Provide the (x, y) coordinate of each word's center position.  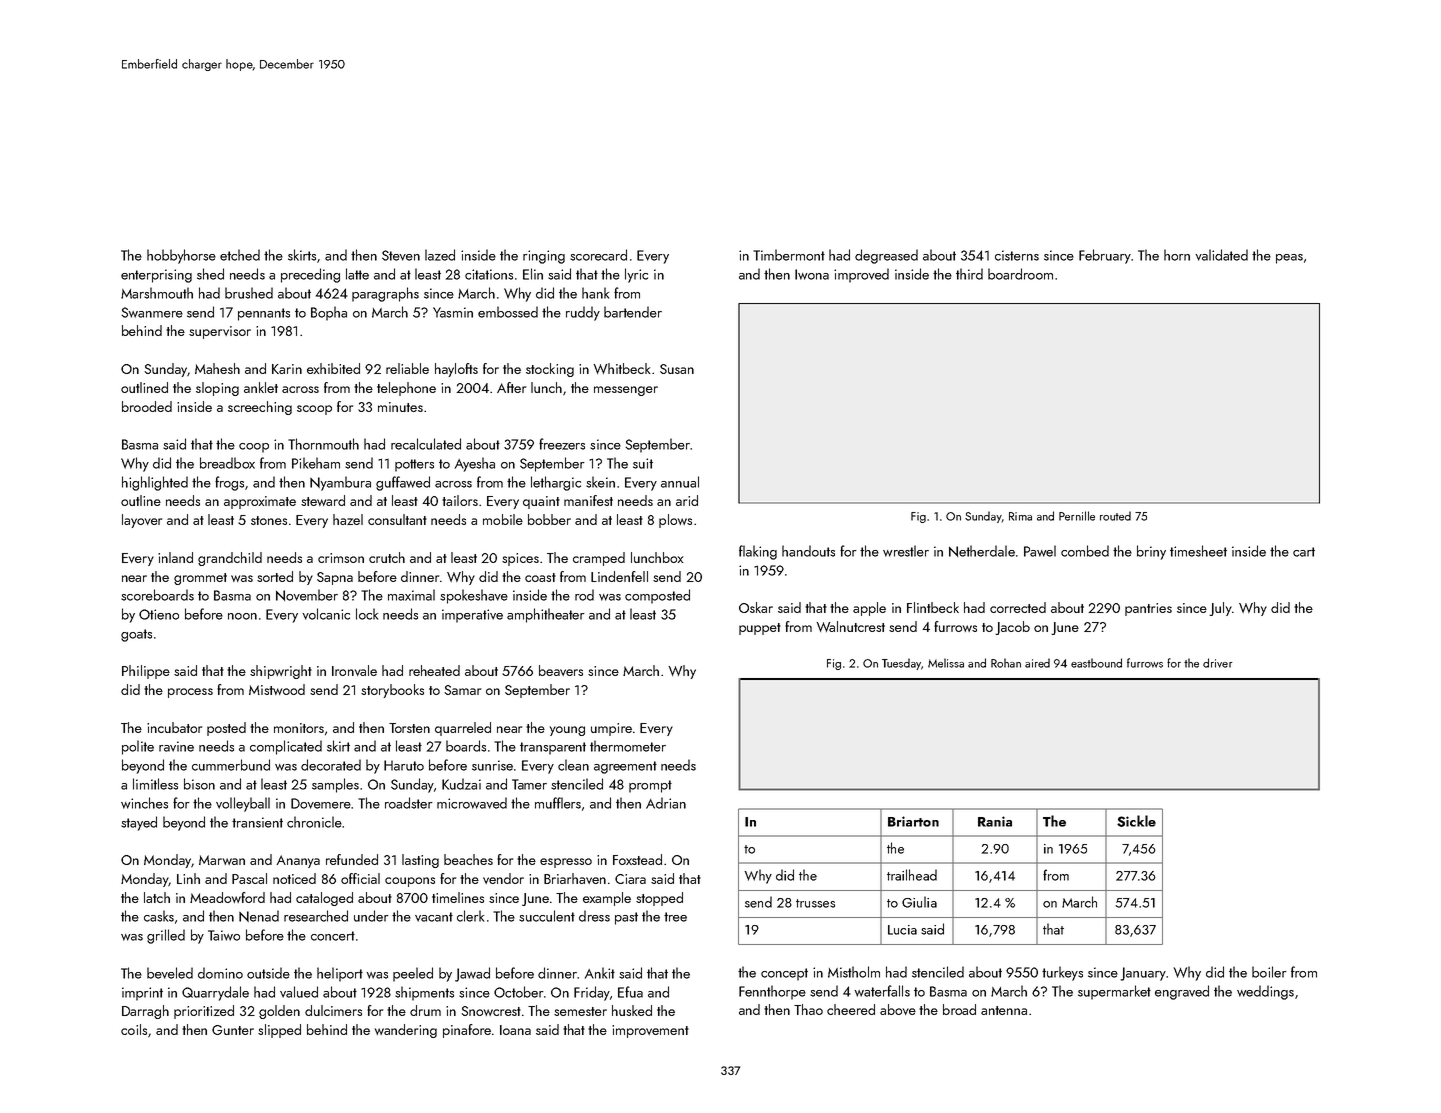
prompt (650, 786)
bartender (633, 312)
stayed (139, 823)
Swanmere (152, 312)
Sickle (1136, 821)
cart (1304, 552)
